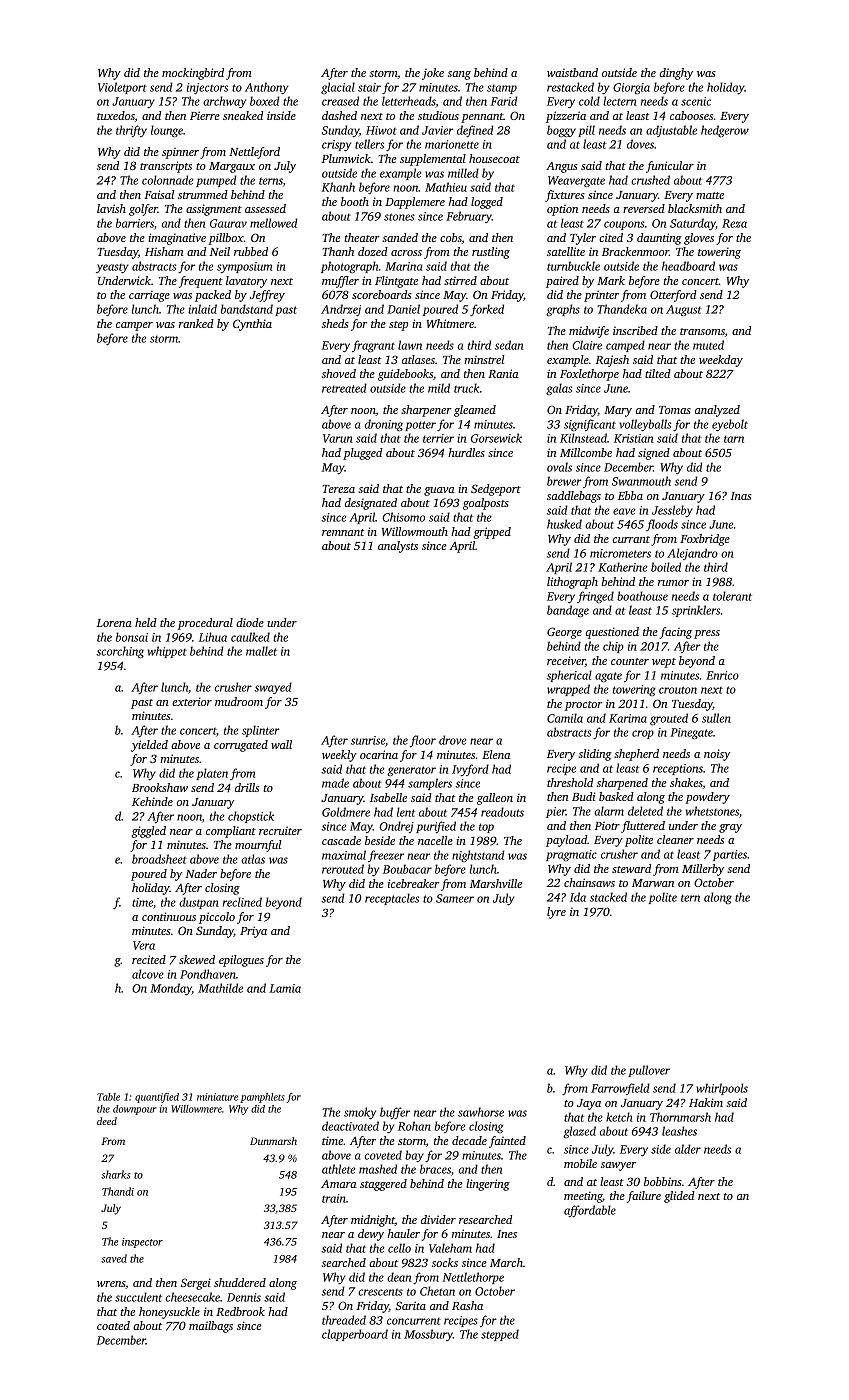 The height and width of the page is (1400, 849). I want to click on Sameer, so click(455, 898).
